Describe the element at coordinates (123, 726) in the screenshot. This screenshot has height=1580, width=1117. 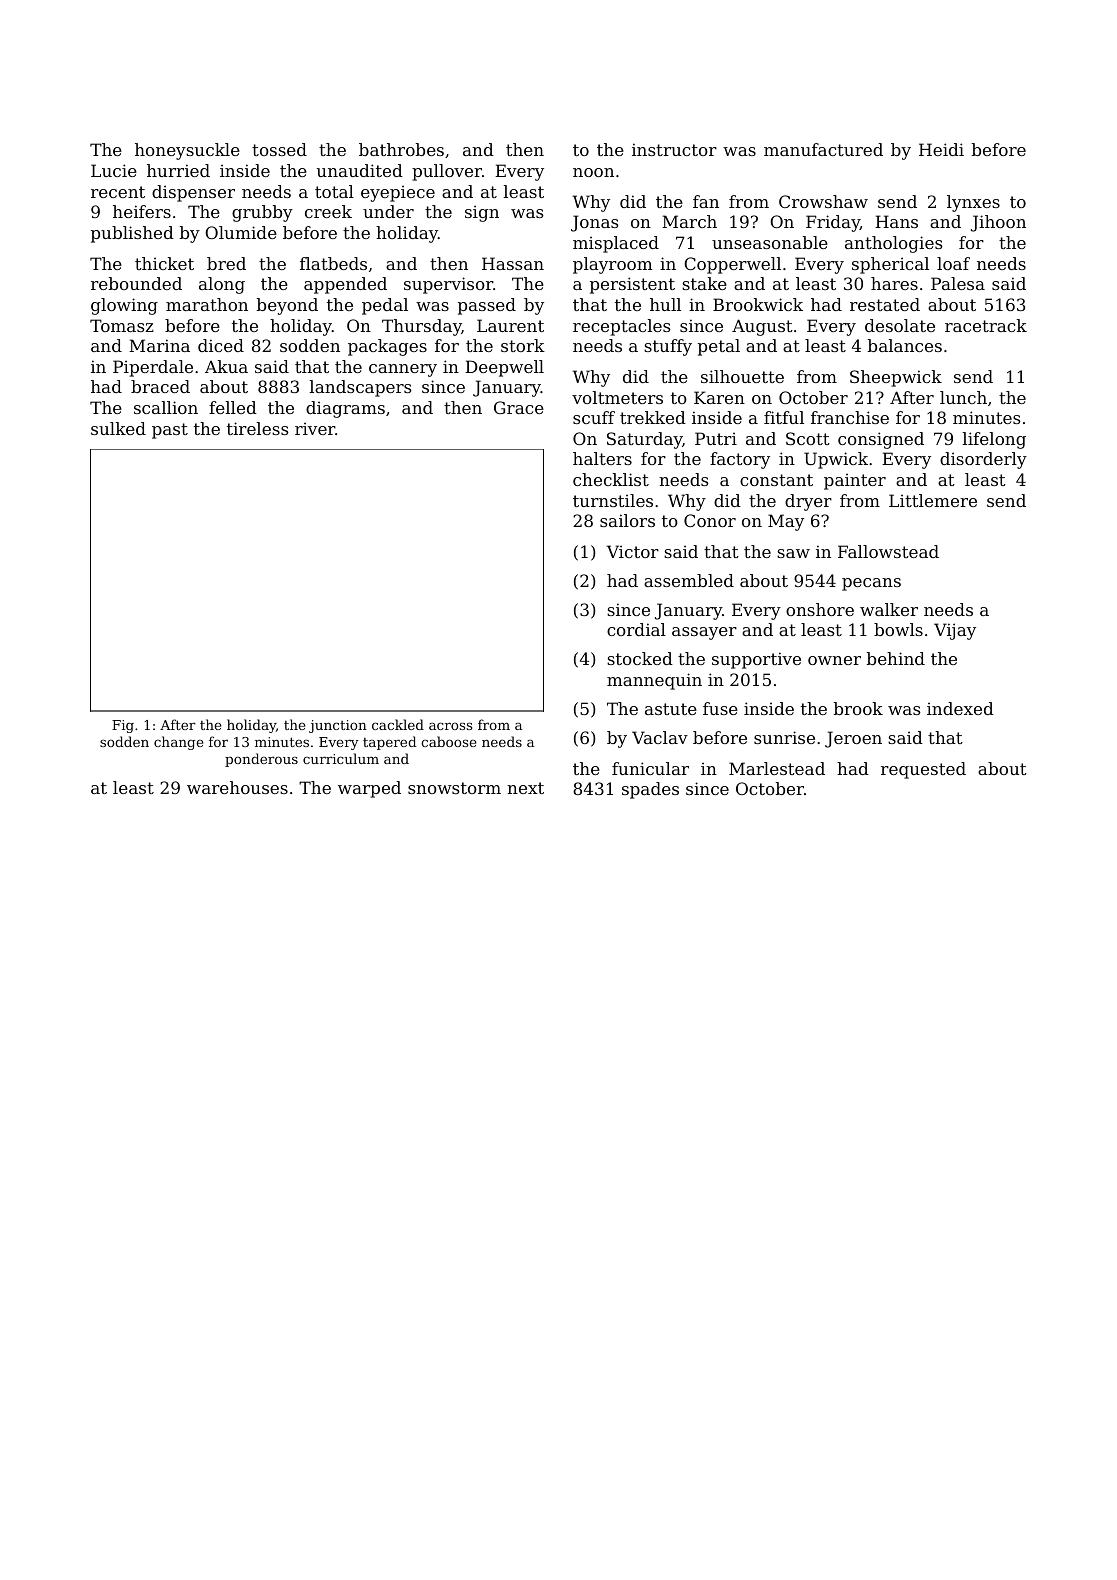
I see `Fig` at that location.
